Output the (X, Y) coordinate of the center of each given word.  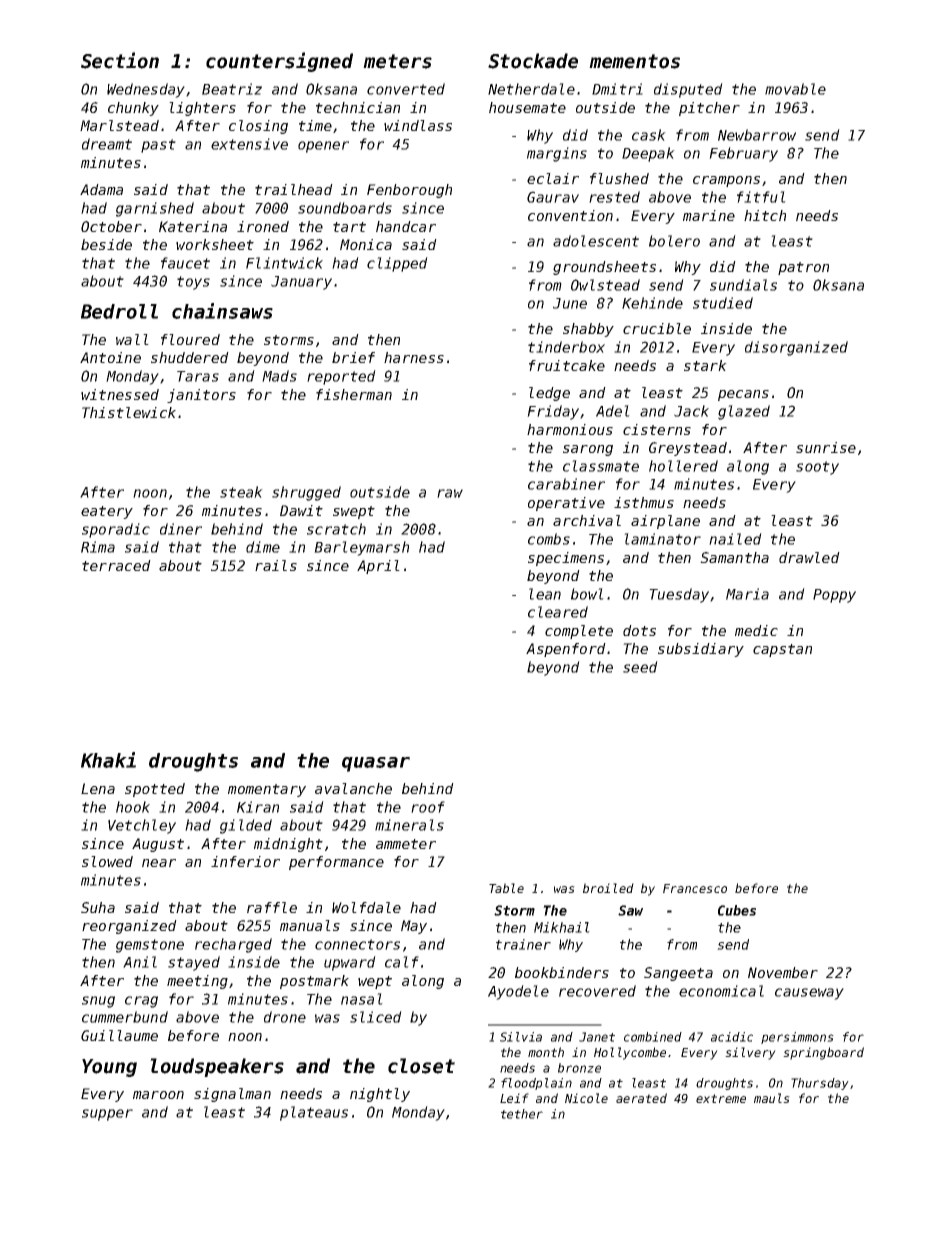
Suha (98, 907)
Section (120, 60)
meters (397, 61)
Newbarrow (757, 135)
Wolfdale (366, 907)
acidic (732, 1037)
